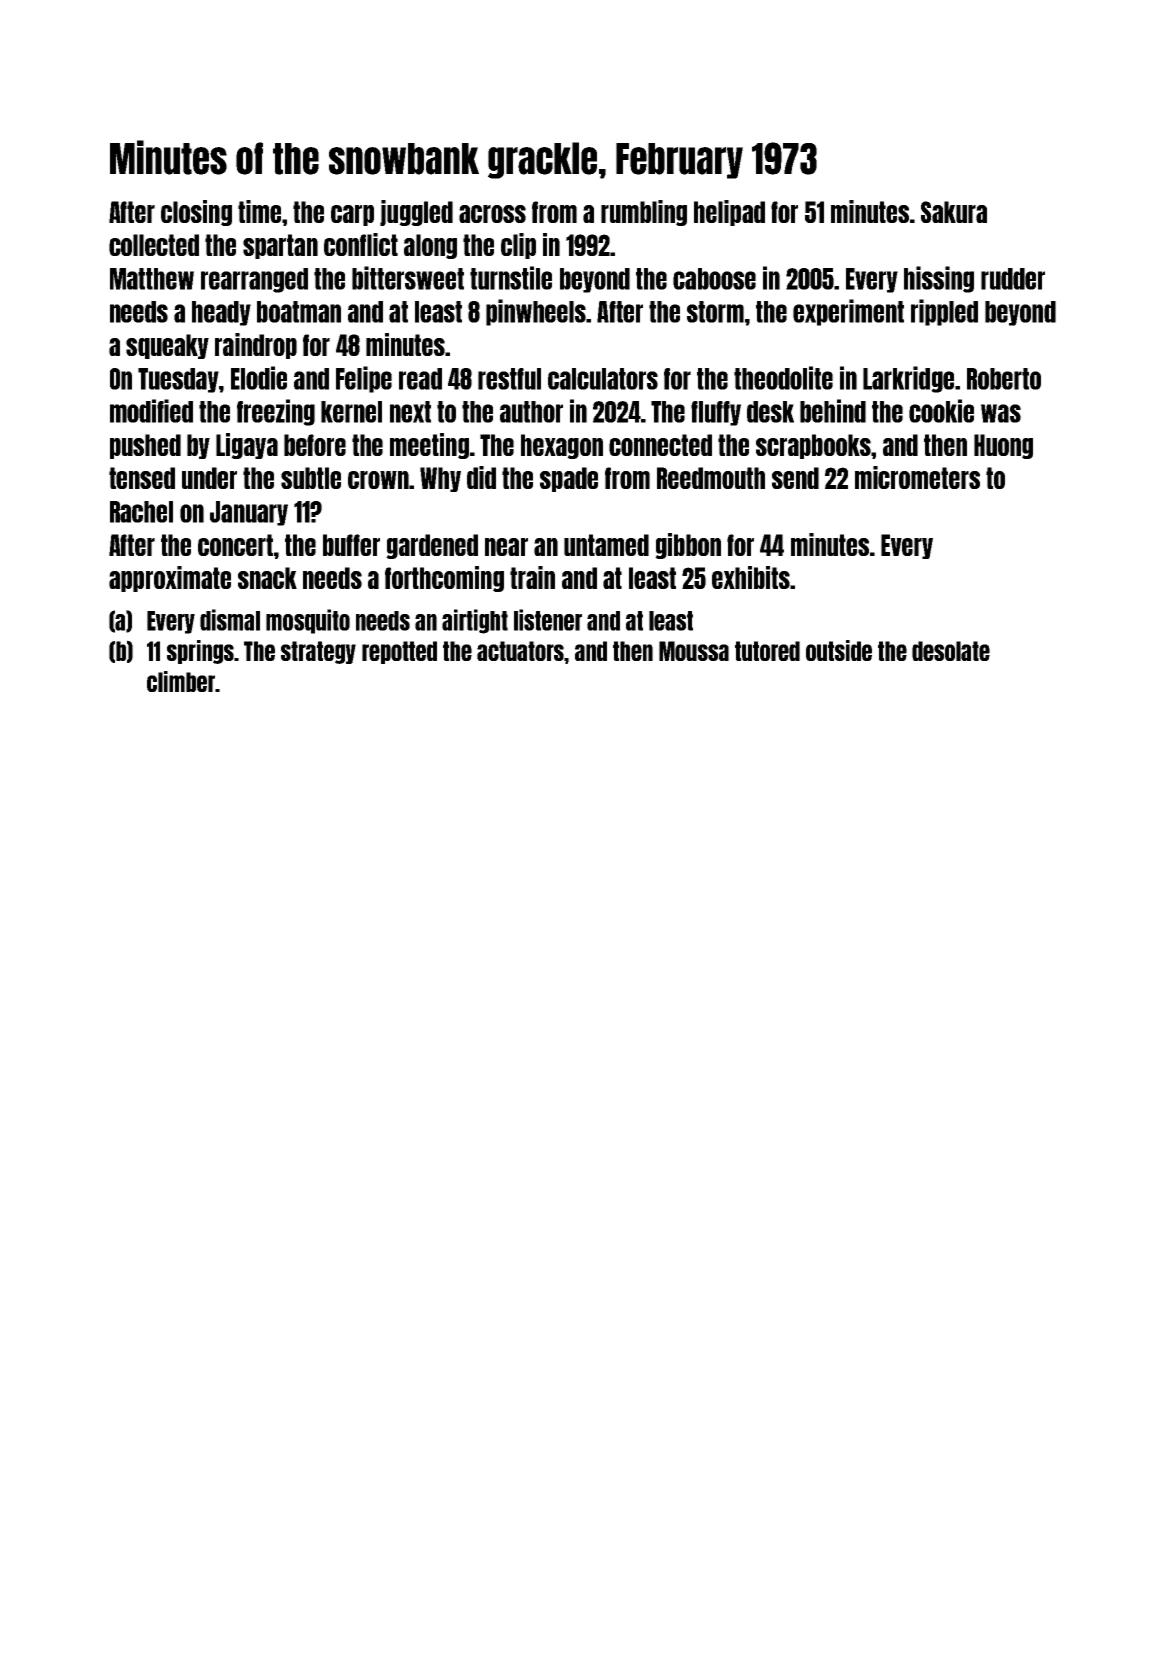 This document has height=1654, width=1165. What do you see at coordinates (351, 412) in the document?
I see `kernel` at bounding box center [351, 412].
